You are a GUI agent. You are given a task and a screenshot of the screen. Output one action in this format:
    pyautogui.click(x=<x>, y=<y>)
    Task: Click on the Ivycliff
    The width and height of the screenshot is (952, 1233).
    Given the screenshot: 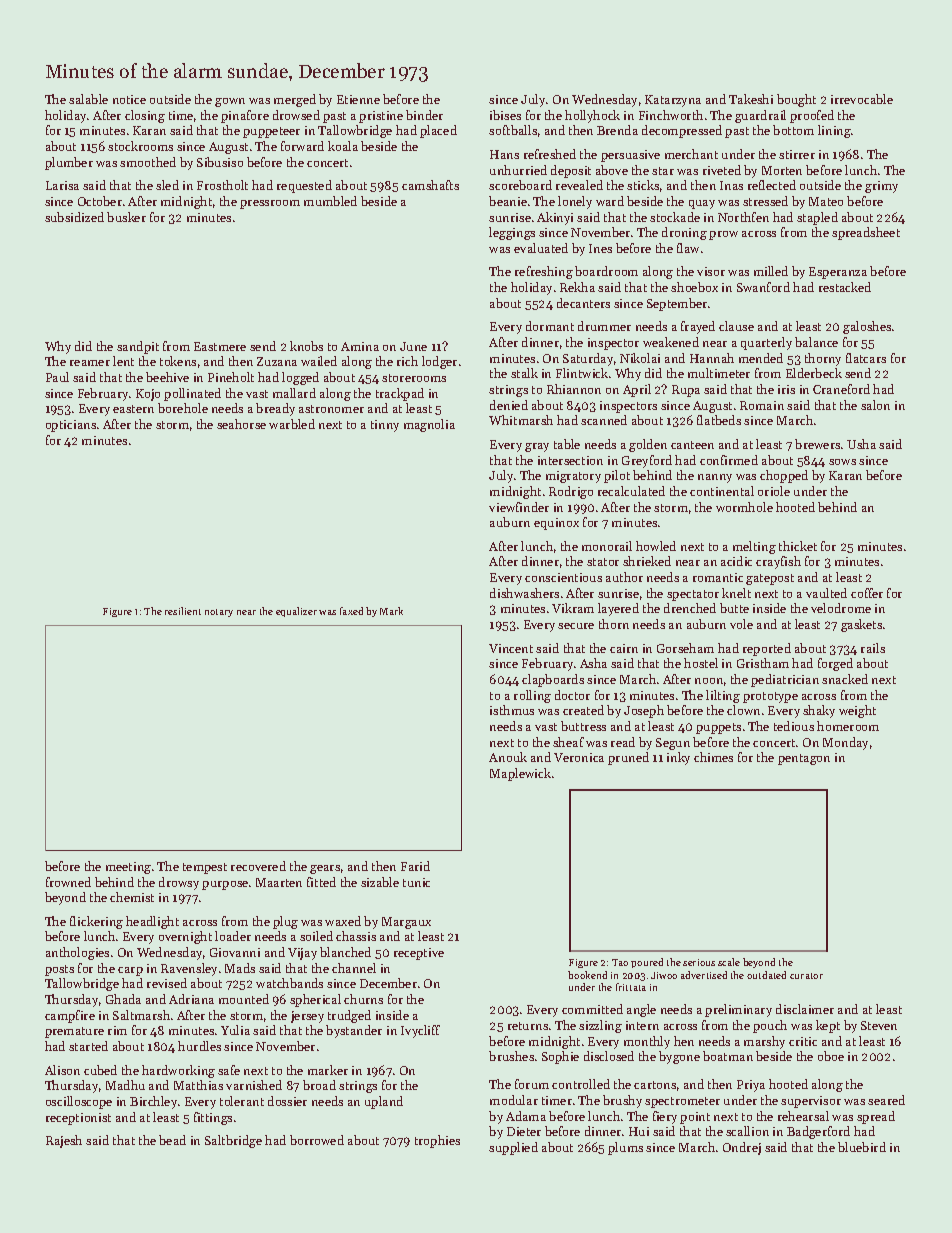 What is the action you would take?
    pyautogui.click(x=420, y=1031)
